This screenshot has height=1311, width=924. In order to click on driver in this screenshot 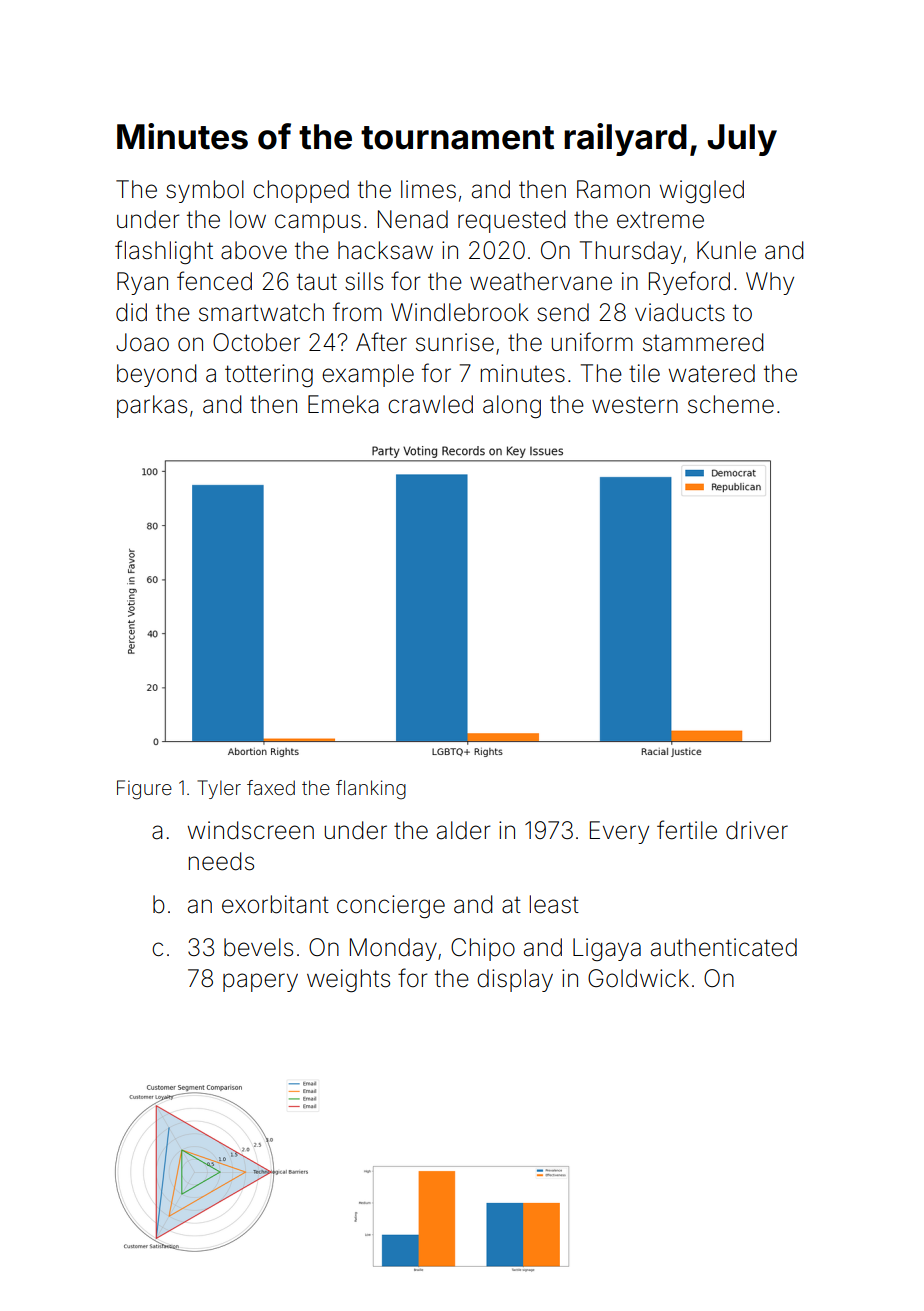, I will do `click(757, 830)`.
